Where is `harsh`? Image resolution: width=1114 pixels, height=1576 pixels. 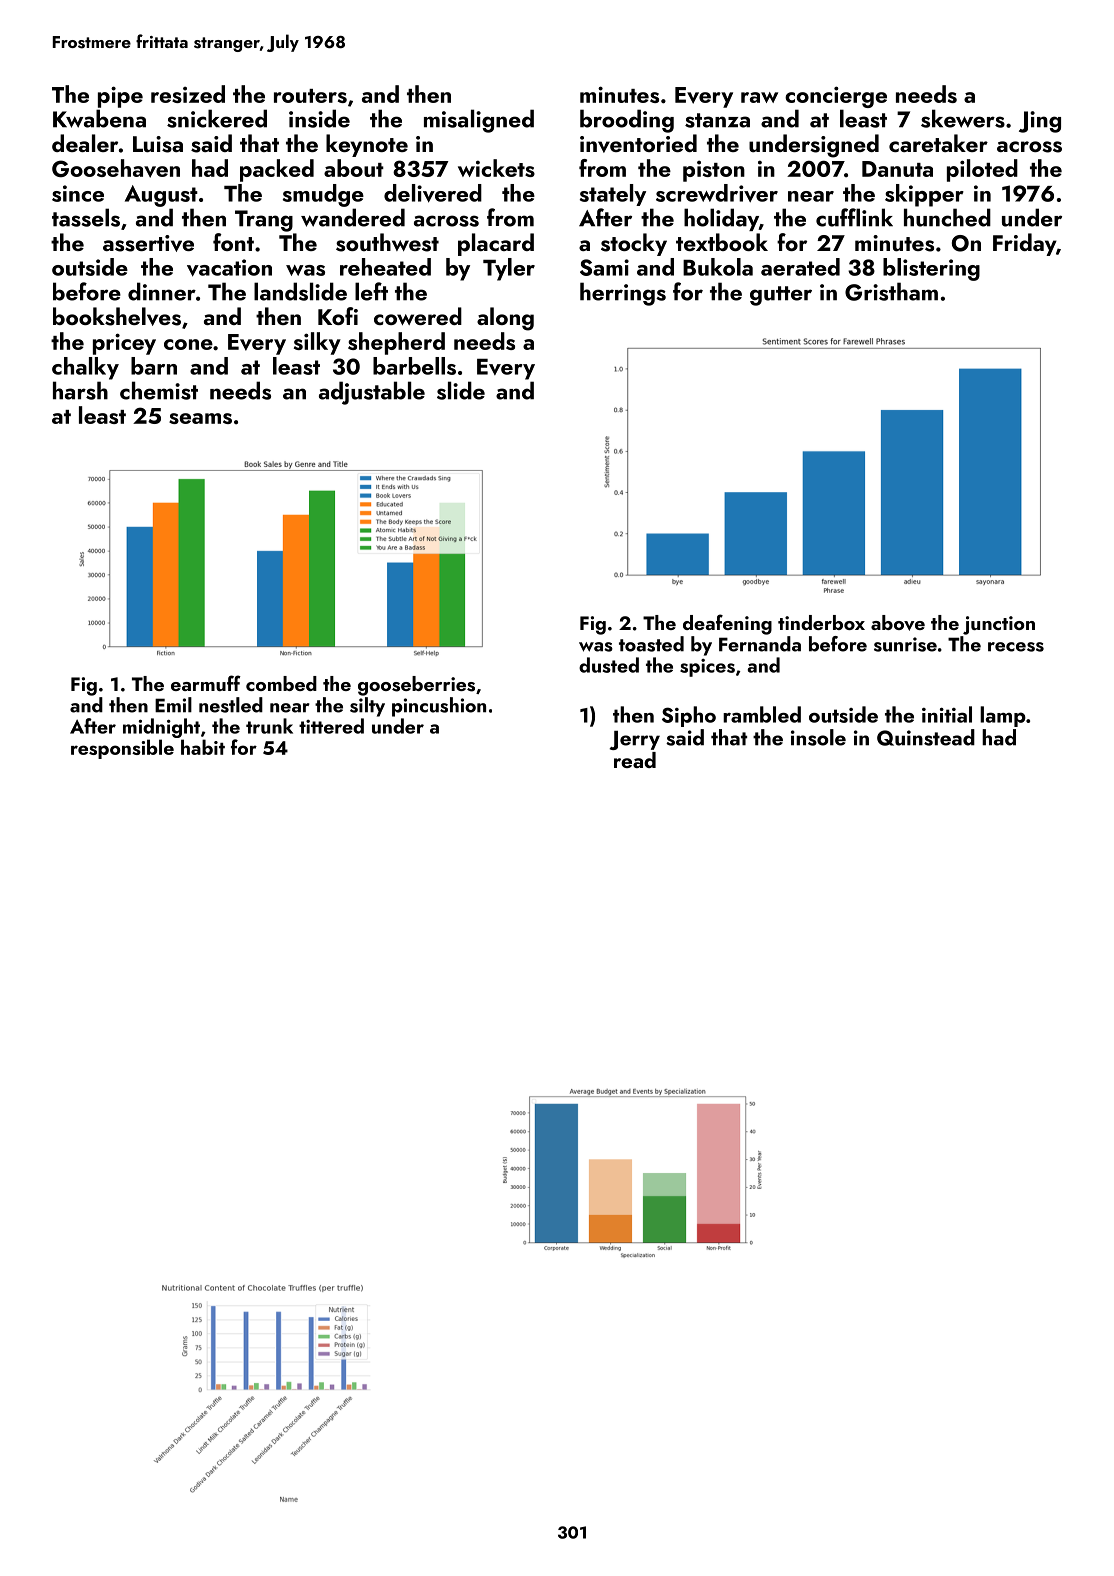
harsh is located at coordinates (80, 390).
